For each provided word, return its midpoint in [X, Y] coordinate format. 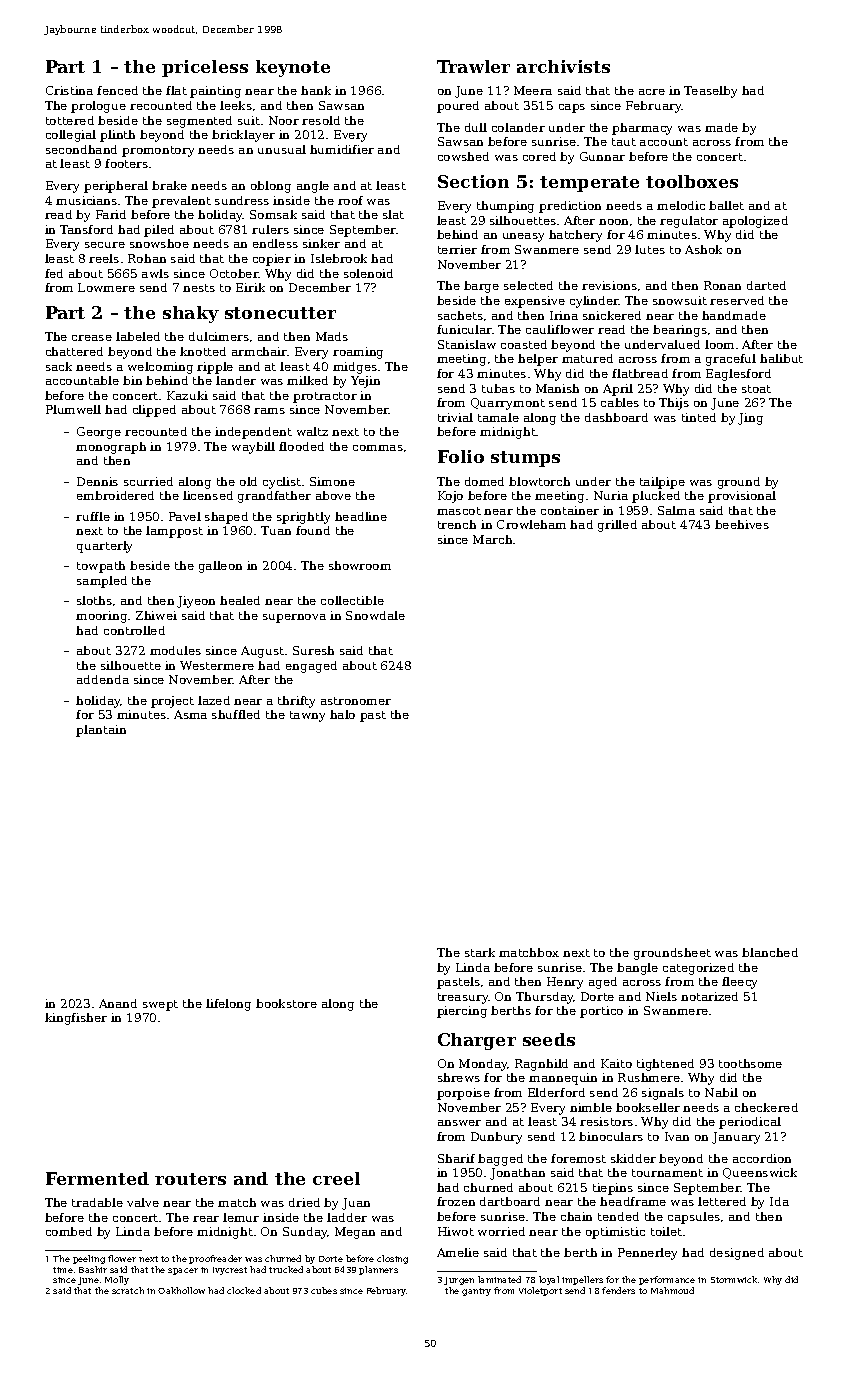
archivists [563, 66]
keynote [293, 68]
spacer [183, 1271]
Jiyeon [196, 602]
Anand [118, 1003]
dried [304, 1202]
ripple [215, 368]
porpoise [463, 1094]
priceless [205, 68]
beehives [742, 524]
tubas [498, 388]
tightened [665, 1065]
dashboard [616, 417]
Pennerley [647, 1254]
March [492, 539]
